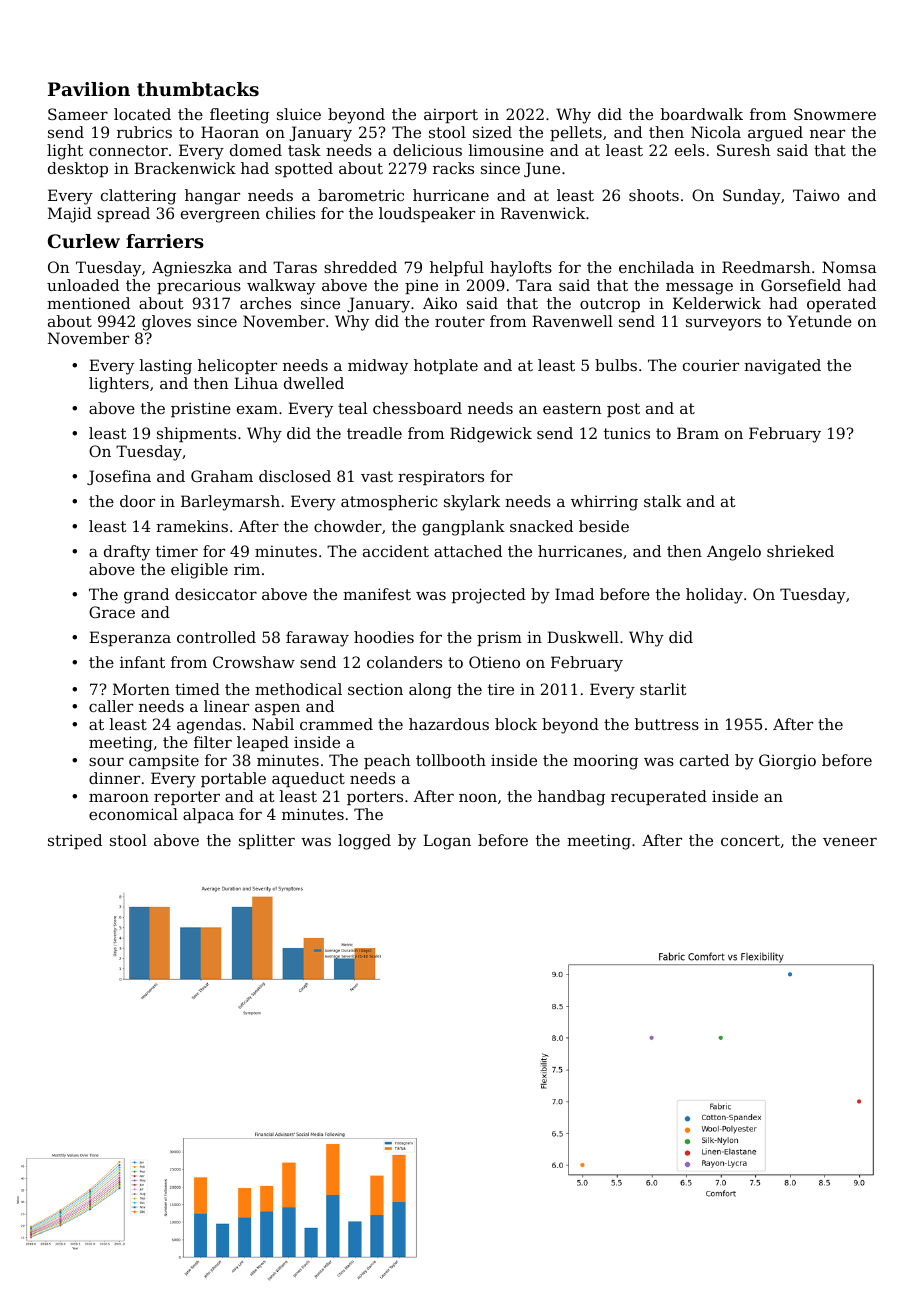  What do you see at coordinates (166, 367) in the screenshot?
I see `lasting` at bounding box center [166, 367].
